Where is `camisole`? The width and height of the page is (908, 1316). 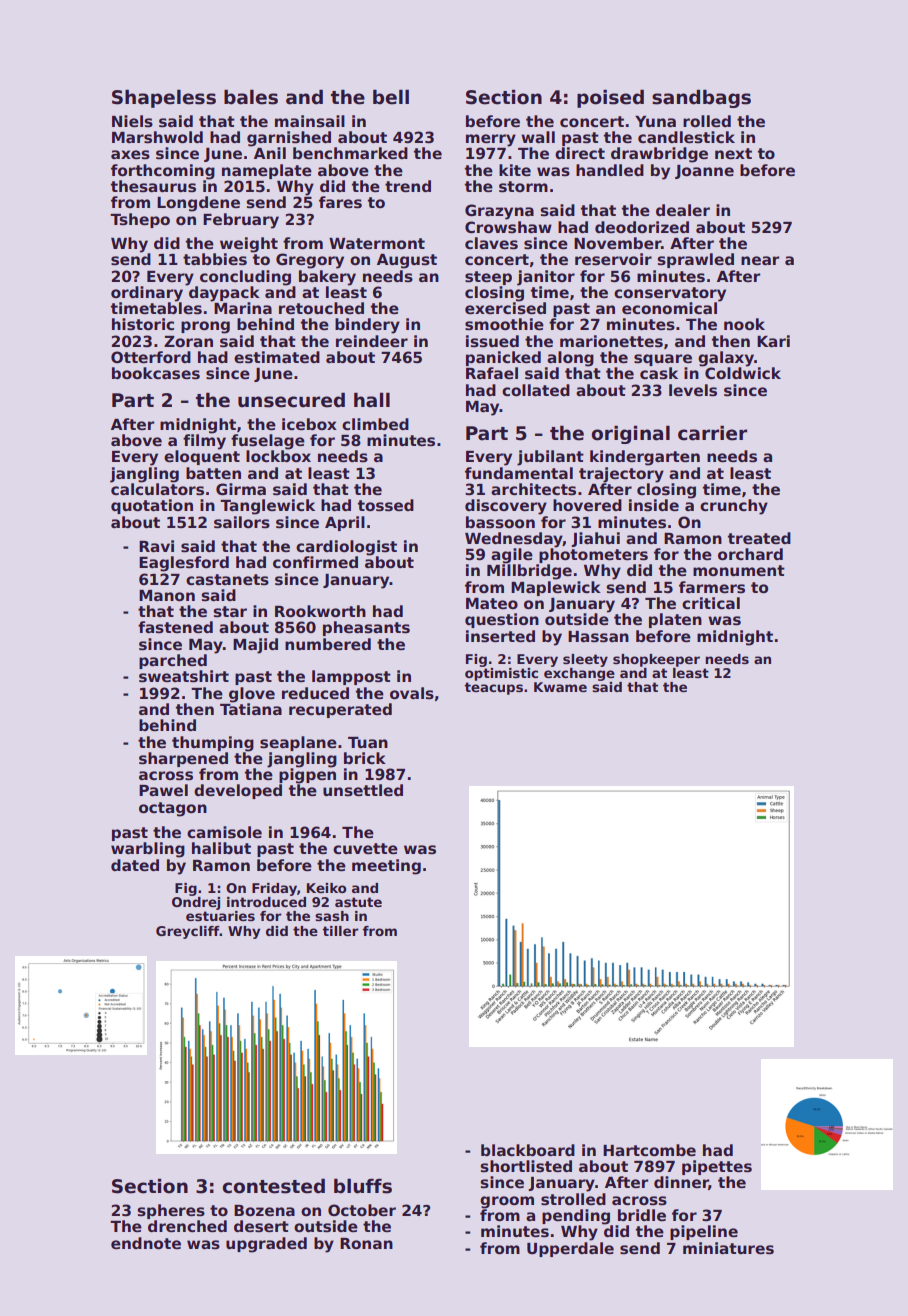
camisole is located at coordinates (224, 832).
